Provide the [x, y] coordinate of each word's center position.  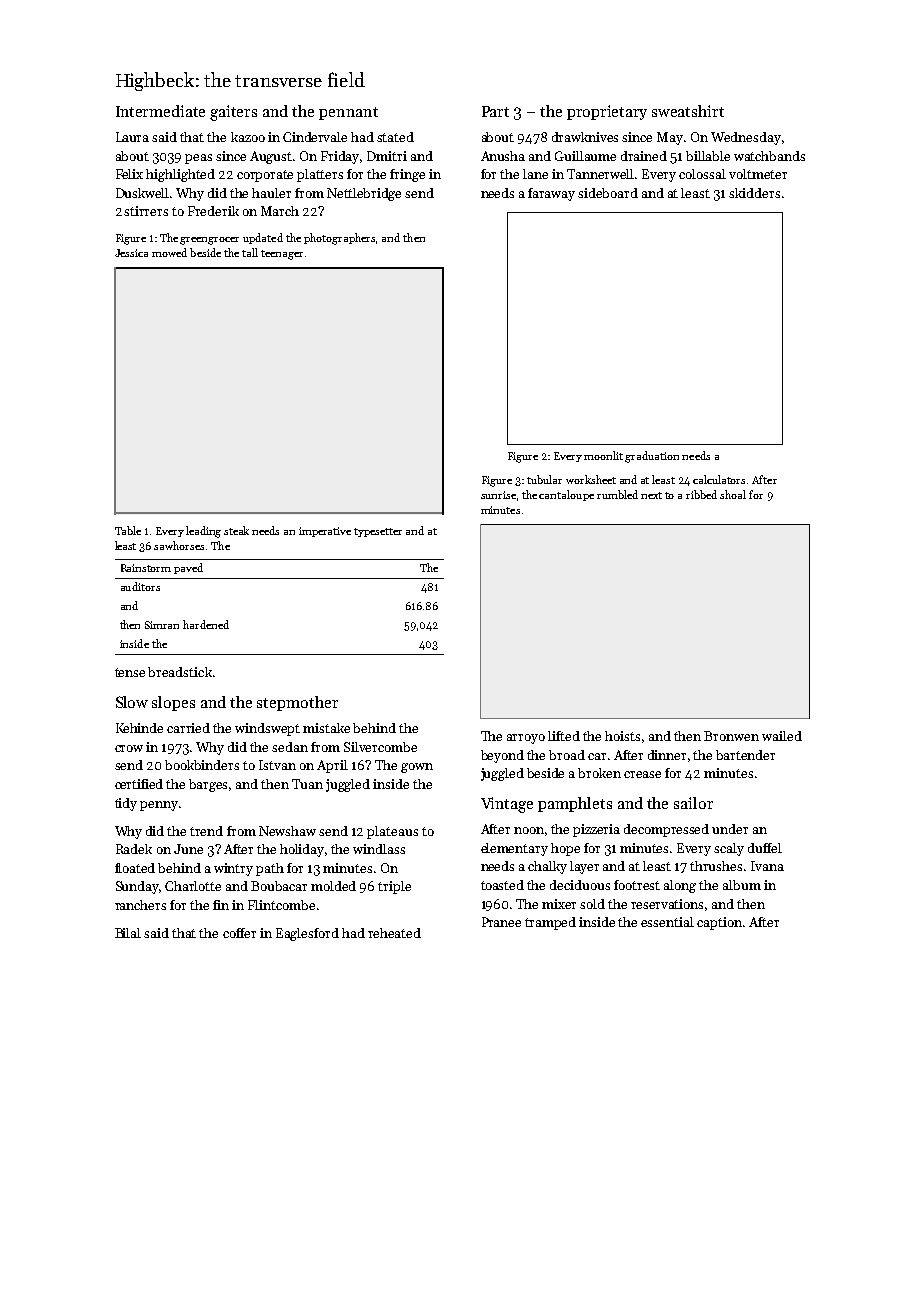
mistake [326, 728]
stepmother [297, 703]
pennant [348, 113]
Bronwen [731, 736]
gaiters [233, 113]
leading [203, 532]
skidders [754, 193]
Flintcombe [281, 905]
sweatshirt [688, 111]
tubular [544, 479]
